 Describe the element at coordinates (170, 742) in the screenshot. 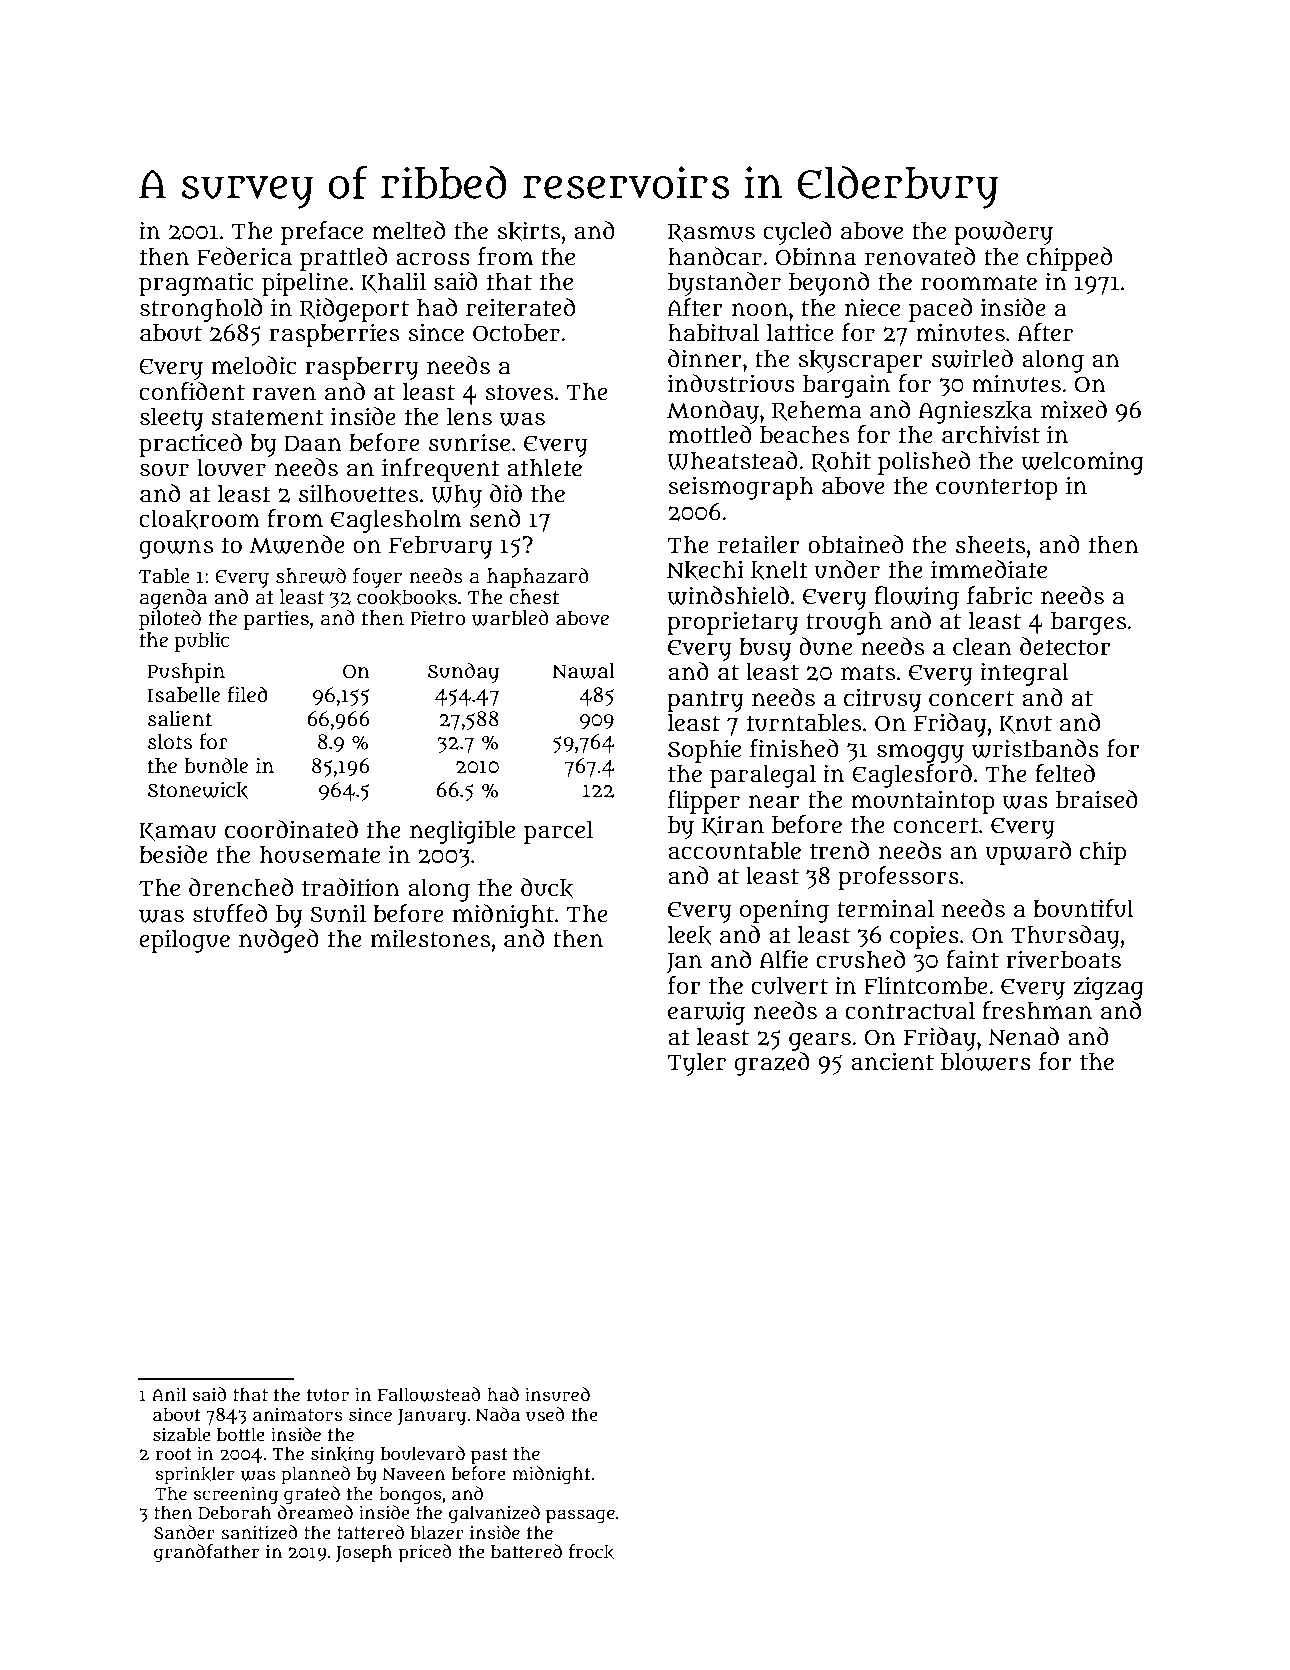

I see `slots` at that location.
